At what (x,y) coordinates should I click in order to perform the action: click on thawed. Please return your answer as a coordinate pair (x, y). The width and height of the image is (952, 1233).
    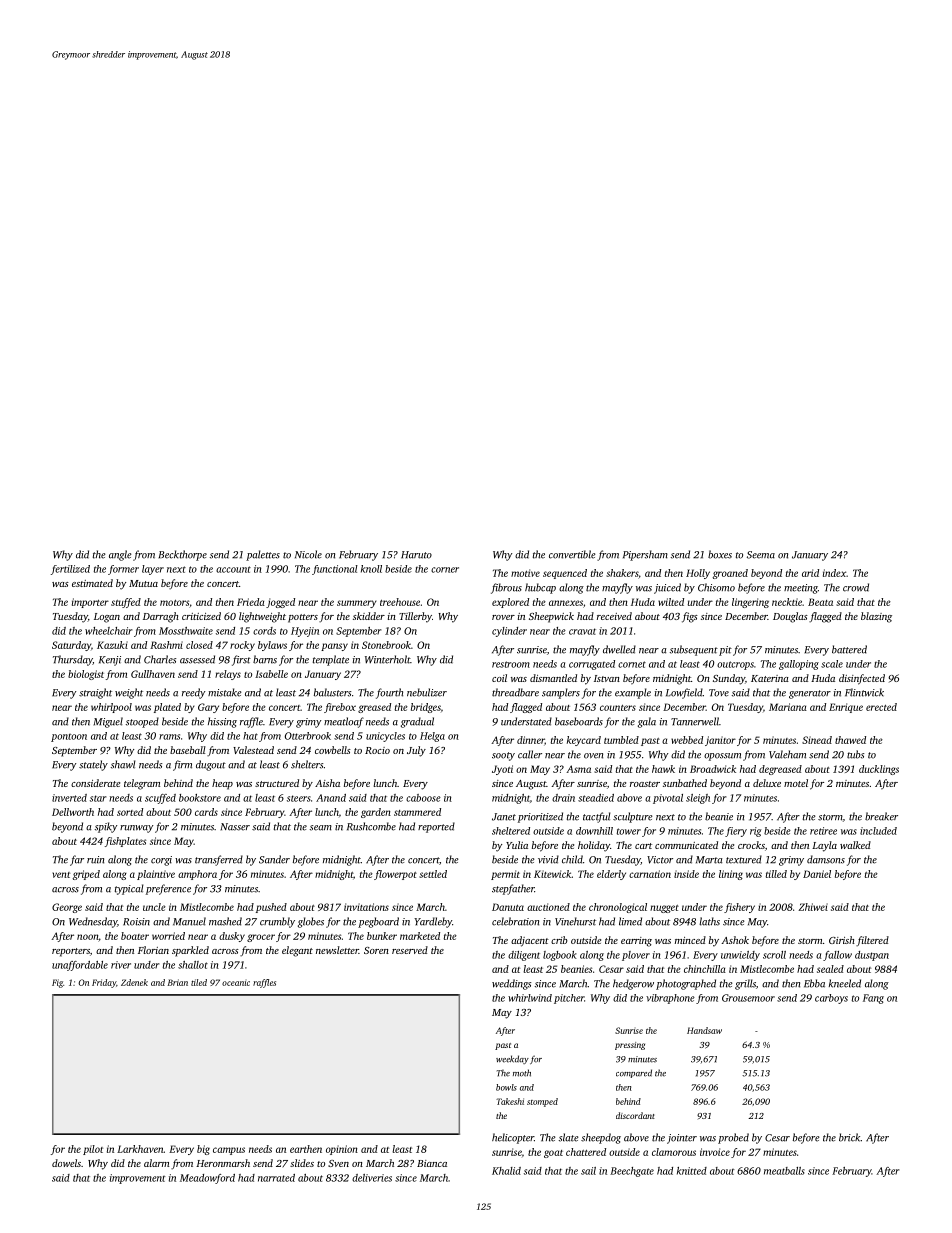
    Looking at the image, I should click on (850, 740).
